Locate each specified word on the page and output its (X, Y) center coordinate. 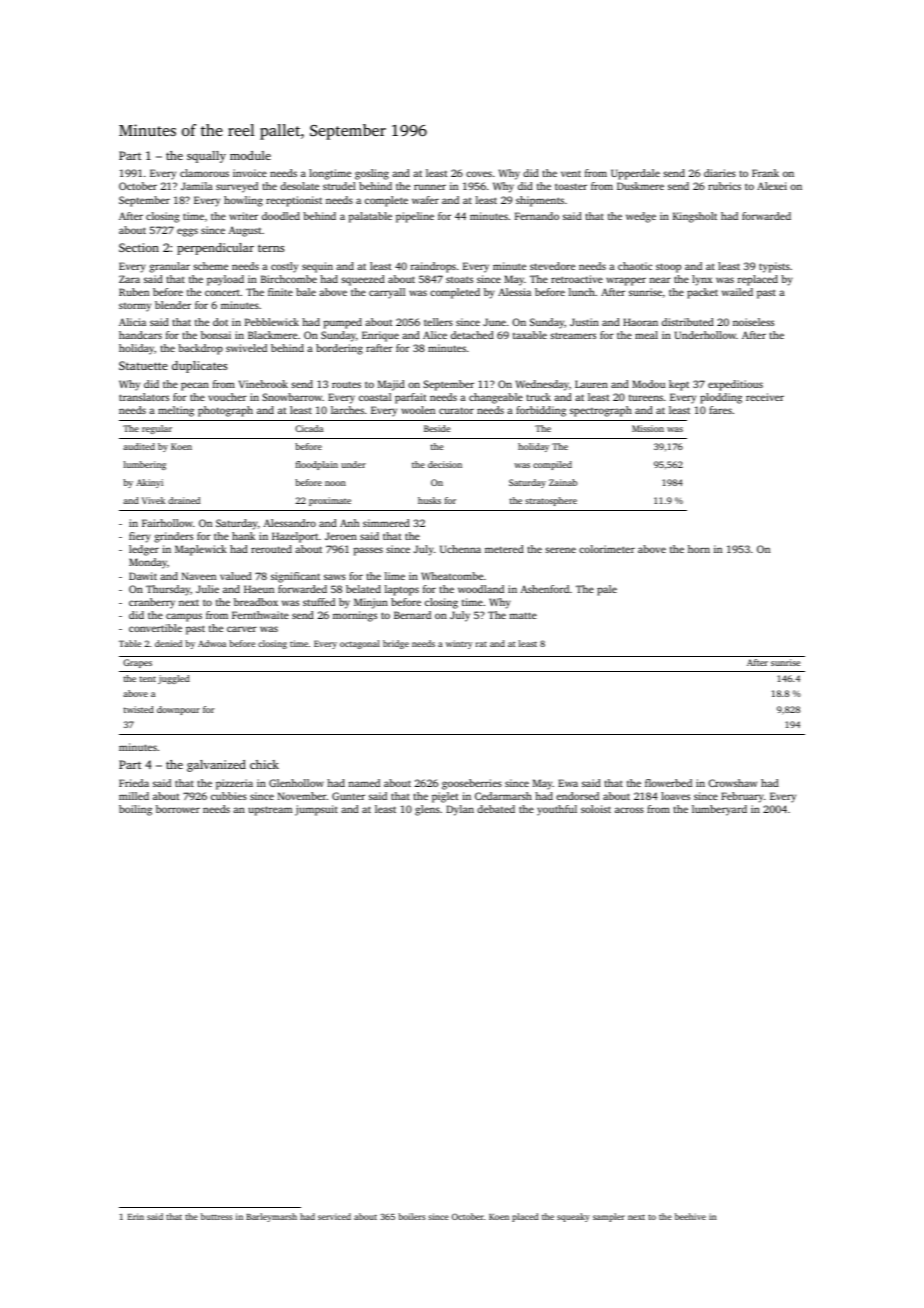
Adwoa (212, 643)
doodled (281, 216)
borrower (178, 809)
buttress (217, 1216)
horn (699, 549)
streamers (573, 335)
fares (720, 410)
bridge (396, 644)
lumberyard (719, 810)
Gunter (348, 796)
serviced (334, 1216)
